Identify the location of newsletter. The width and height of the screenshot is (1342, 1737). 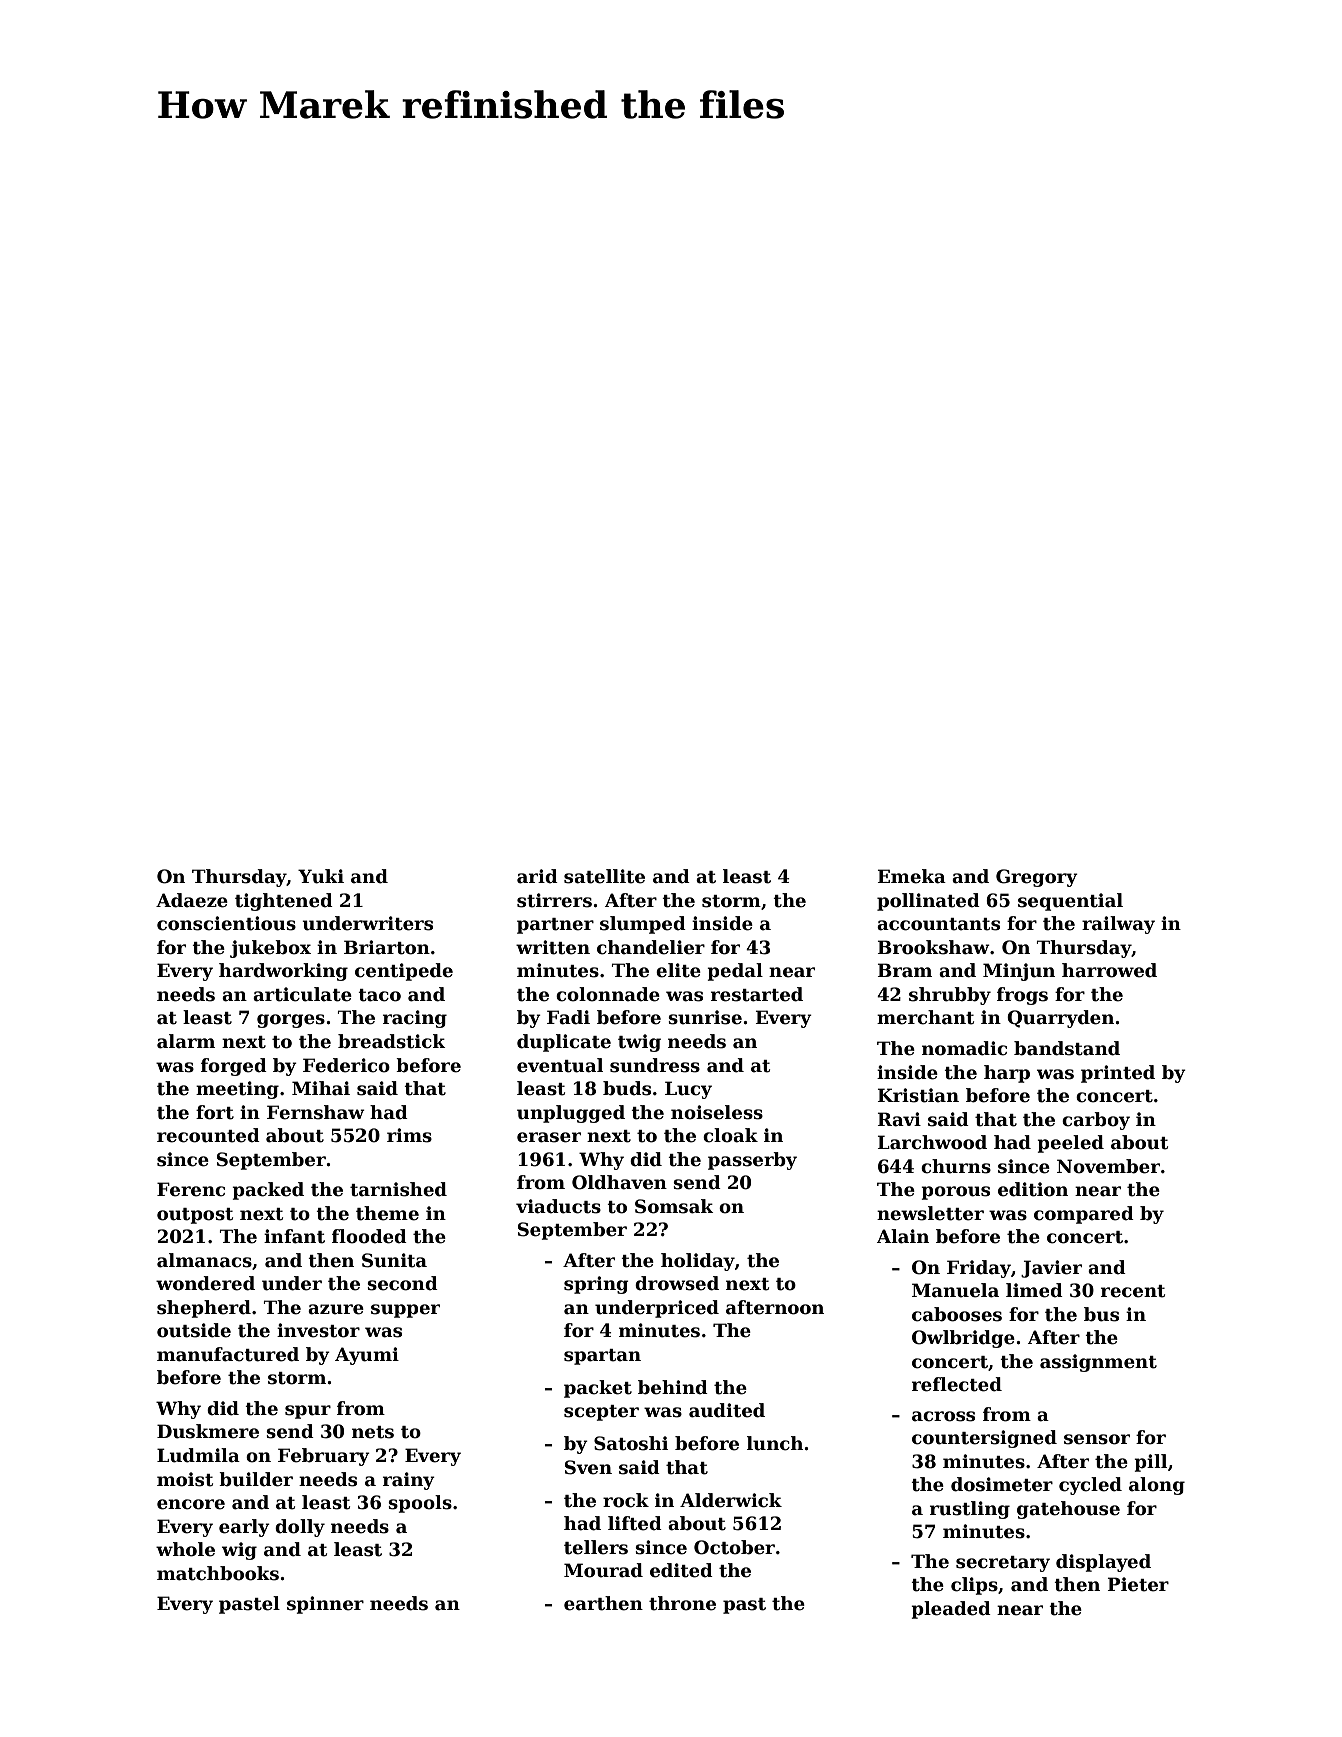
(930, 1213).
